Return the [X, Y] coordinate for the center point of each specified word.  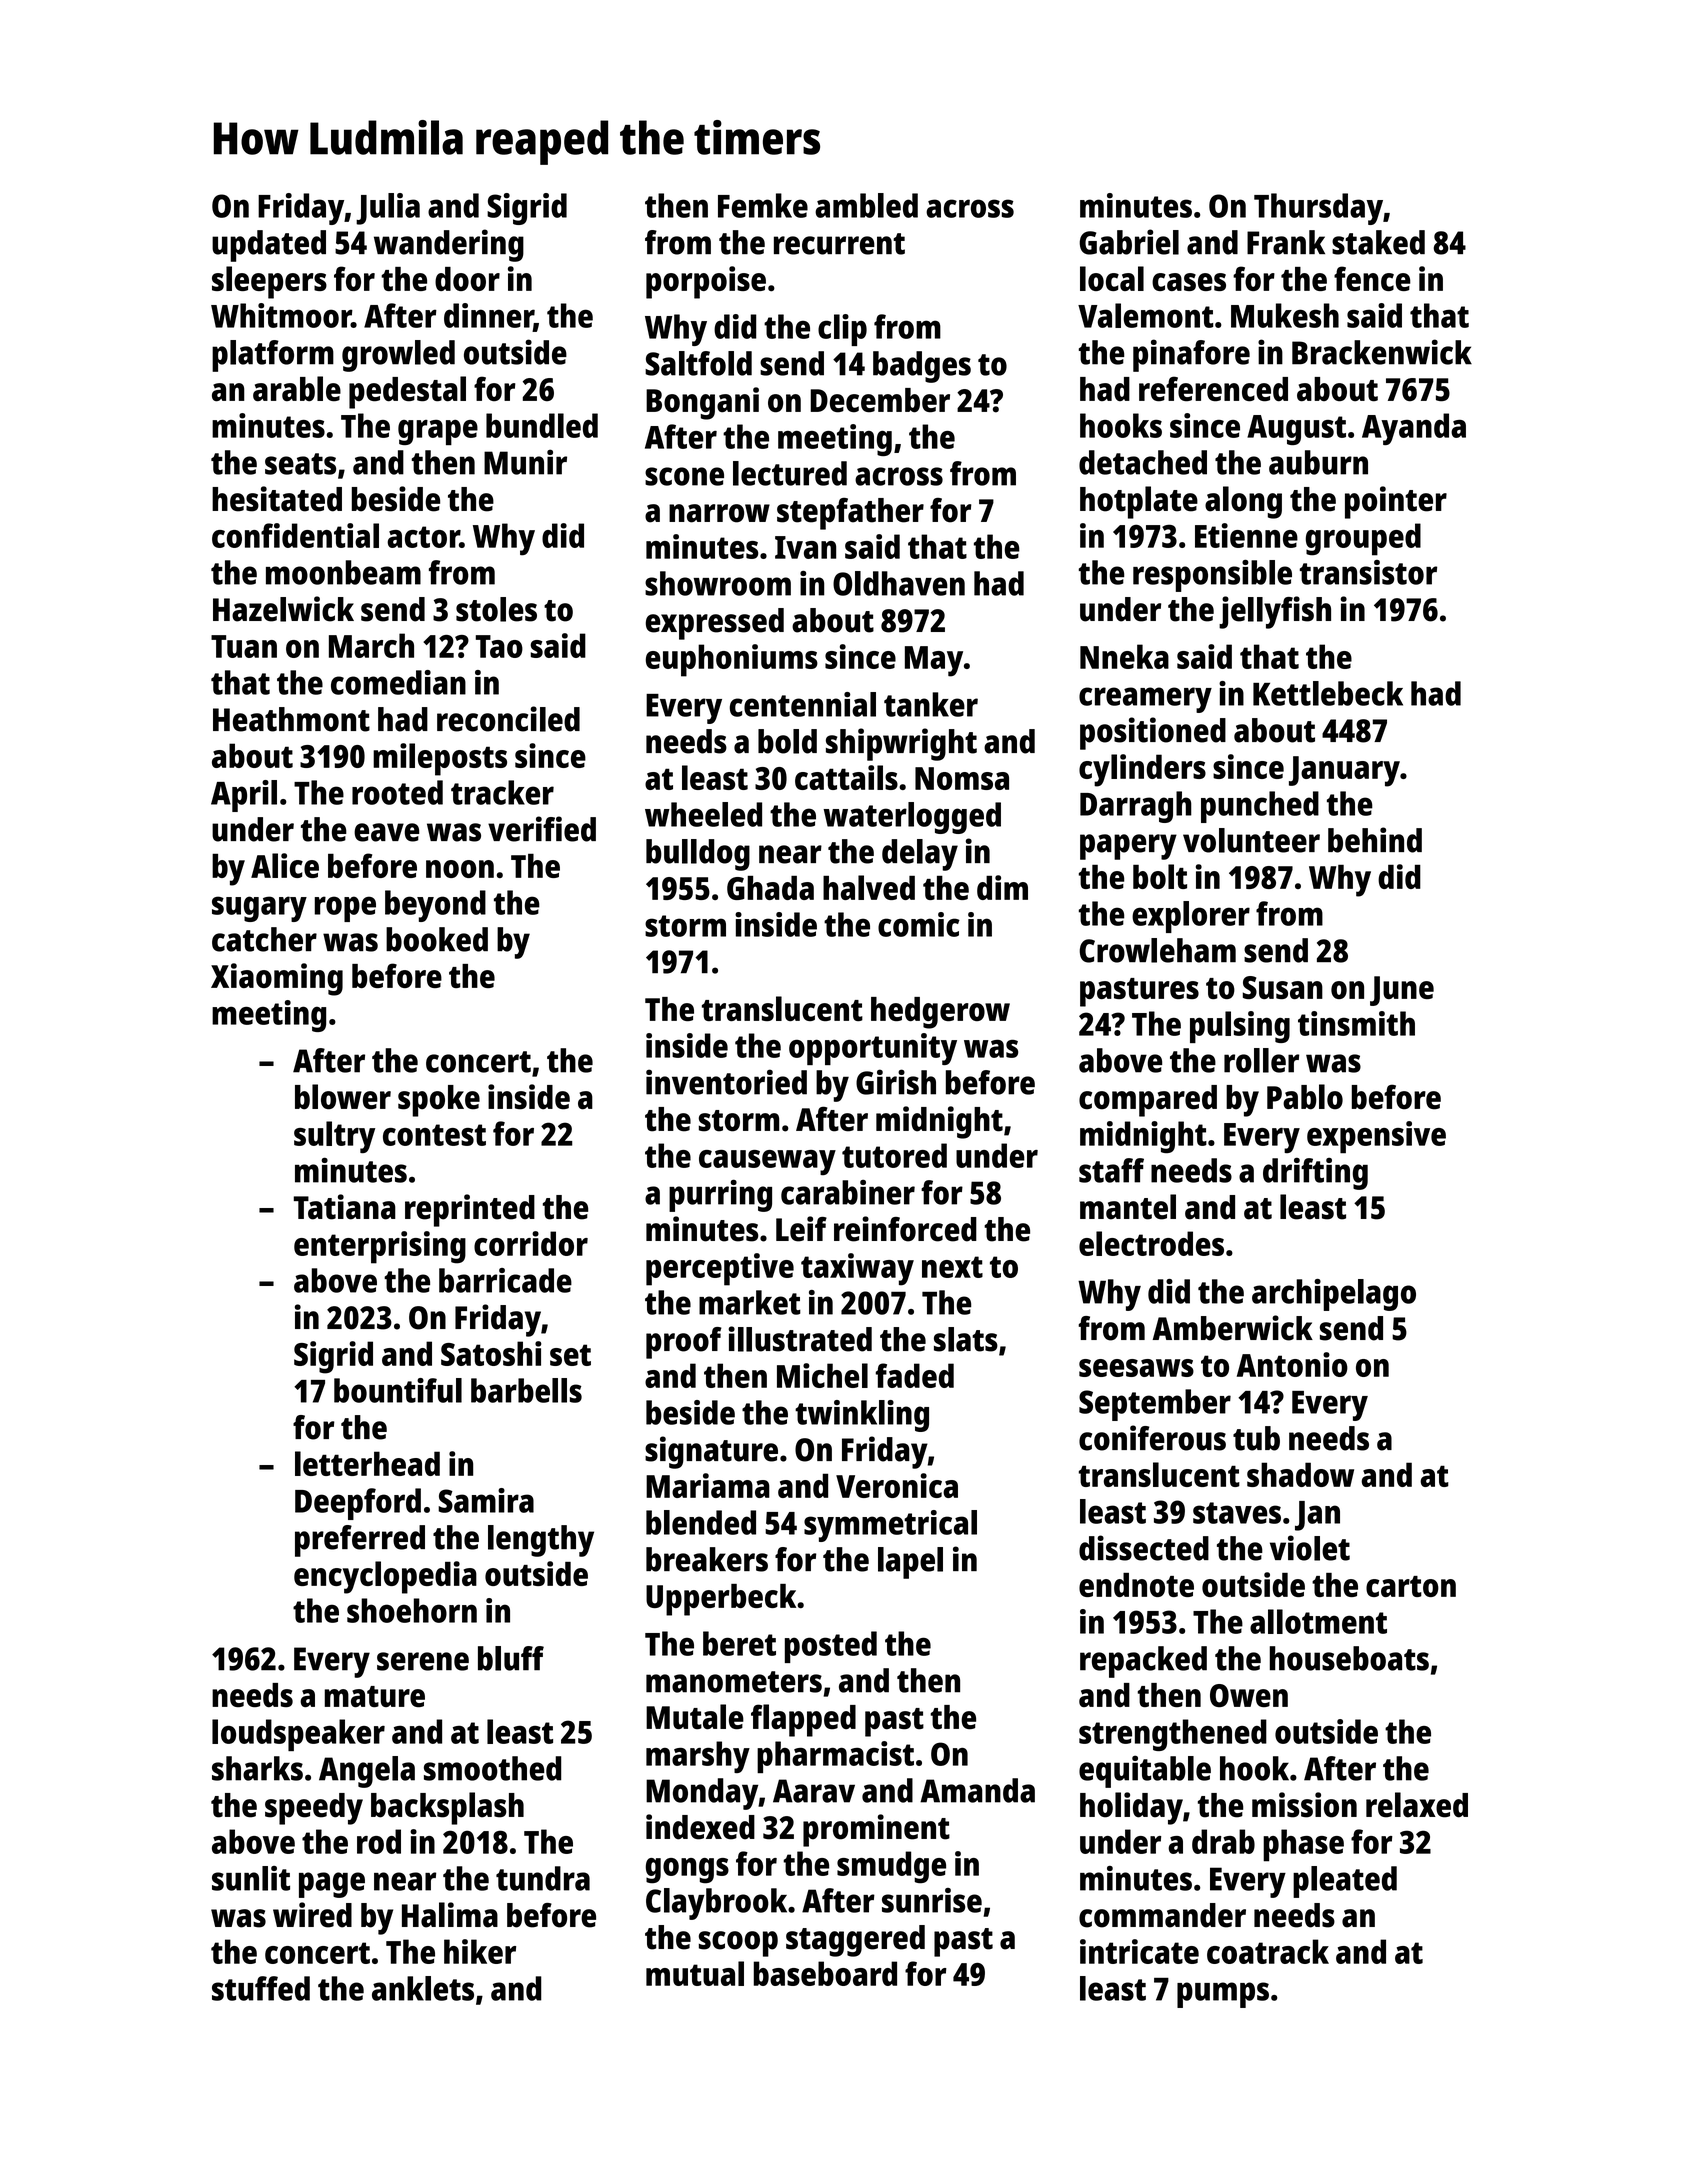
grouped [1363, 539]
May [934, 661]
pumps [1223, 1995]
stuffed [261, 1988]
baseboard [825, 1973]
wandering [449, 245]
